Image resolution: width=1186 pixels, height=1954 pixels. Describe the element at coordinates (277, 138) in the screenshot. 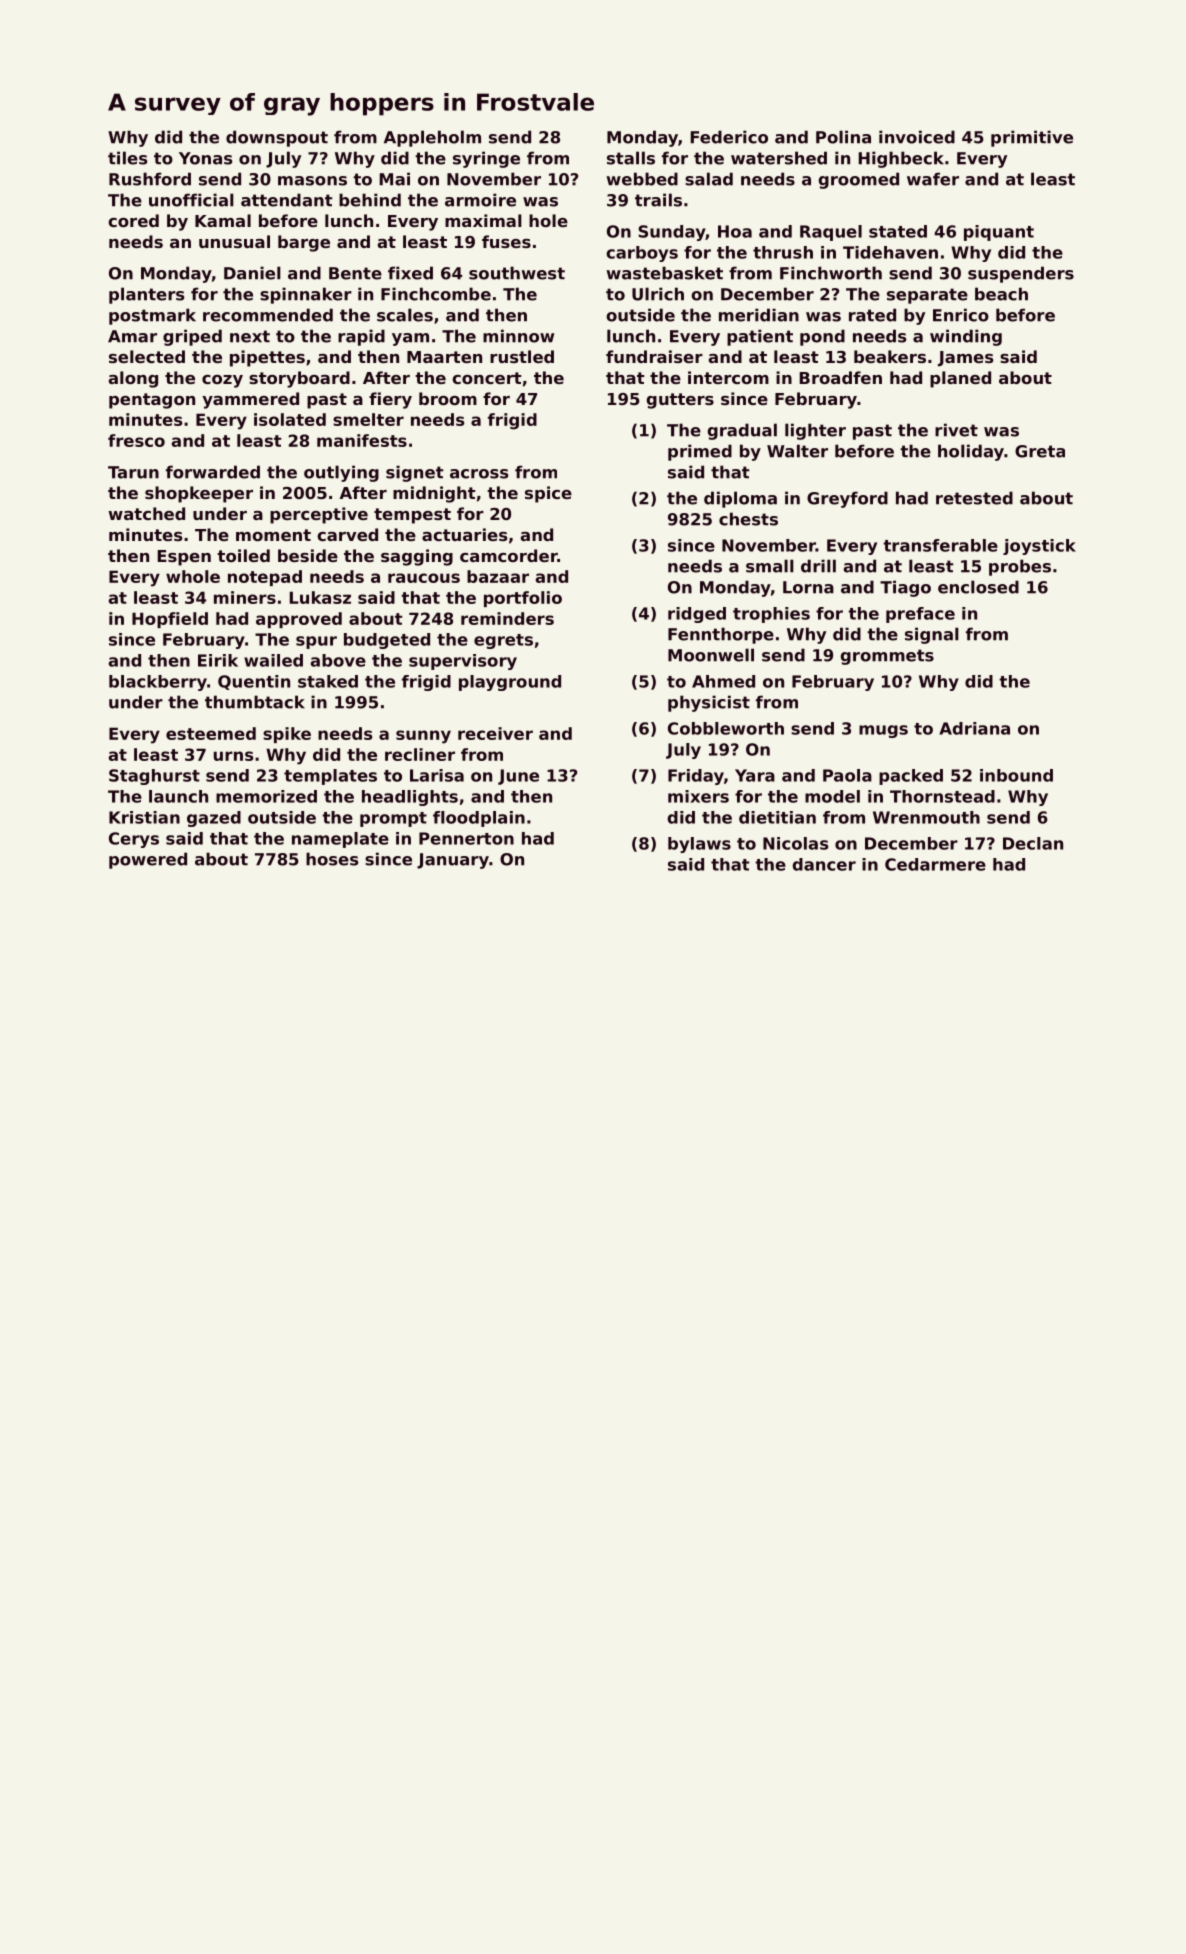

I see `downspout` at that location.
